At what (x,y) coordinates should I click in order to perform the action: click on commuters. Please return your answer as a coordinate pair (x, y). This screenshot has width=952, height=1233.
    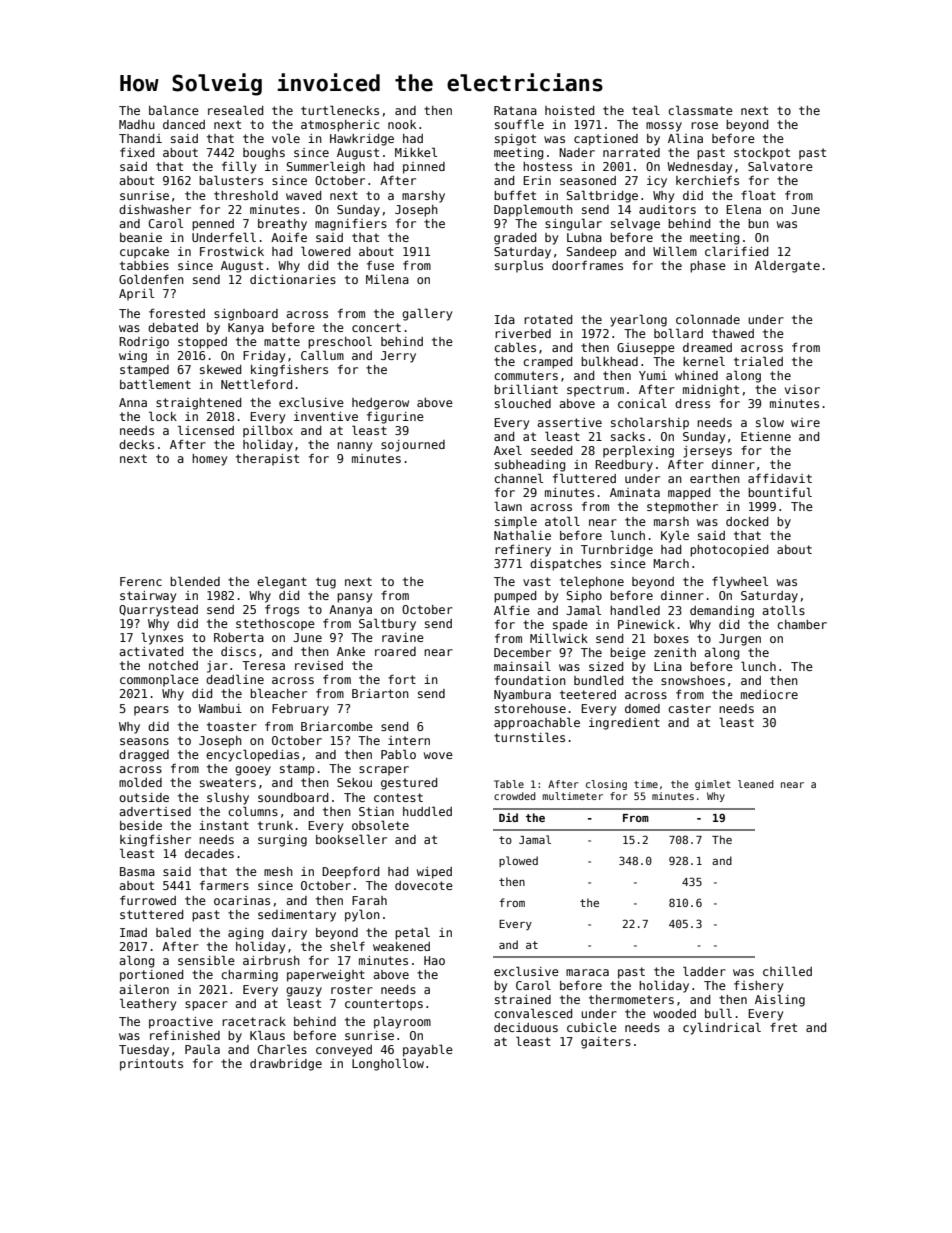
    Looking at the image, I should click on (526, 375).
